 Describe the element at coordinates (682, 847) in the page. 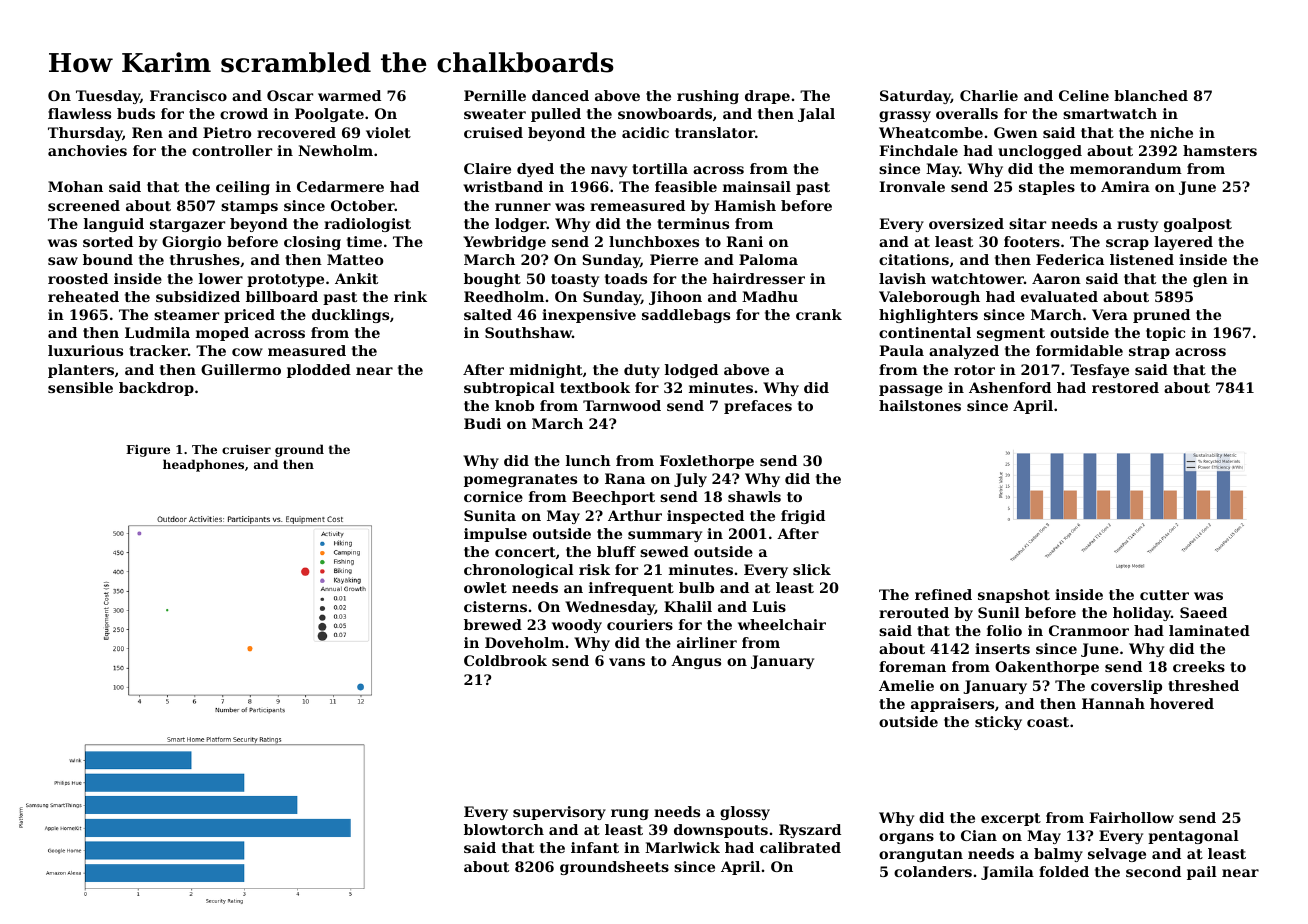

I see `Marlwick` at that location.
